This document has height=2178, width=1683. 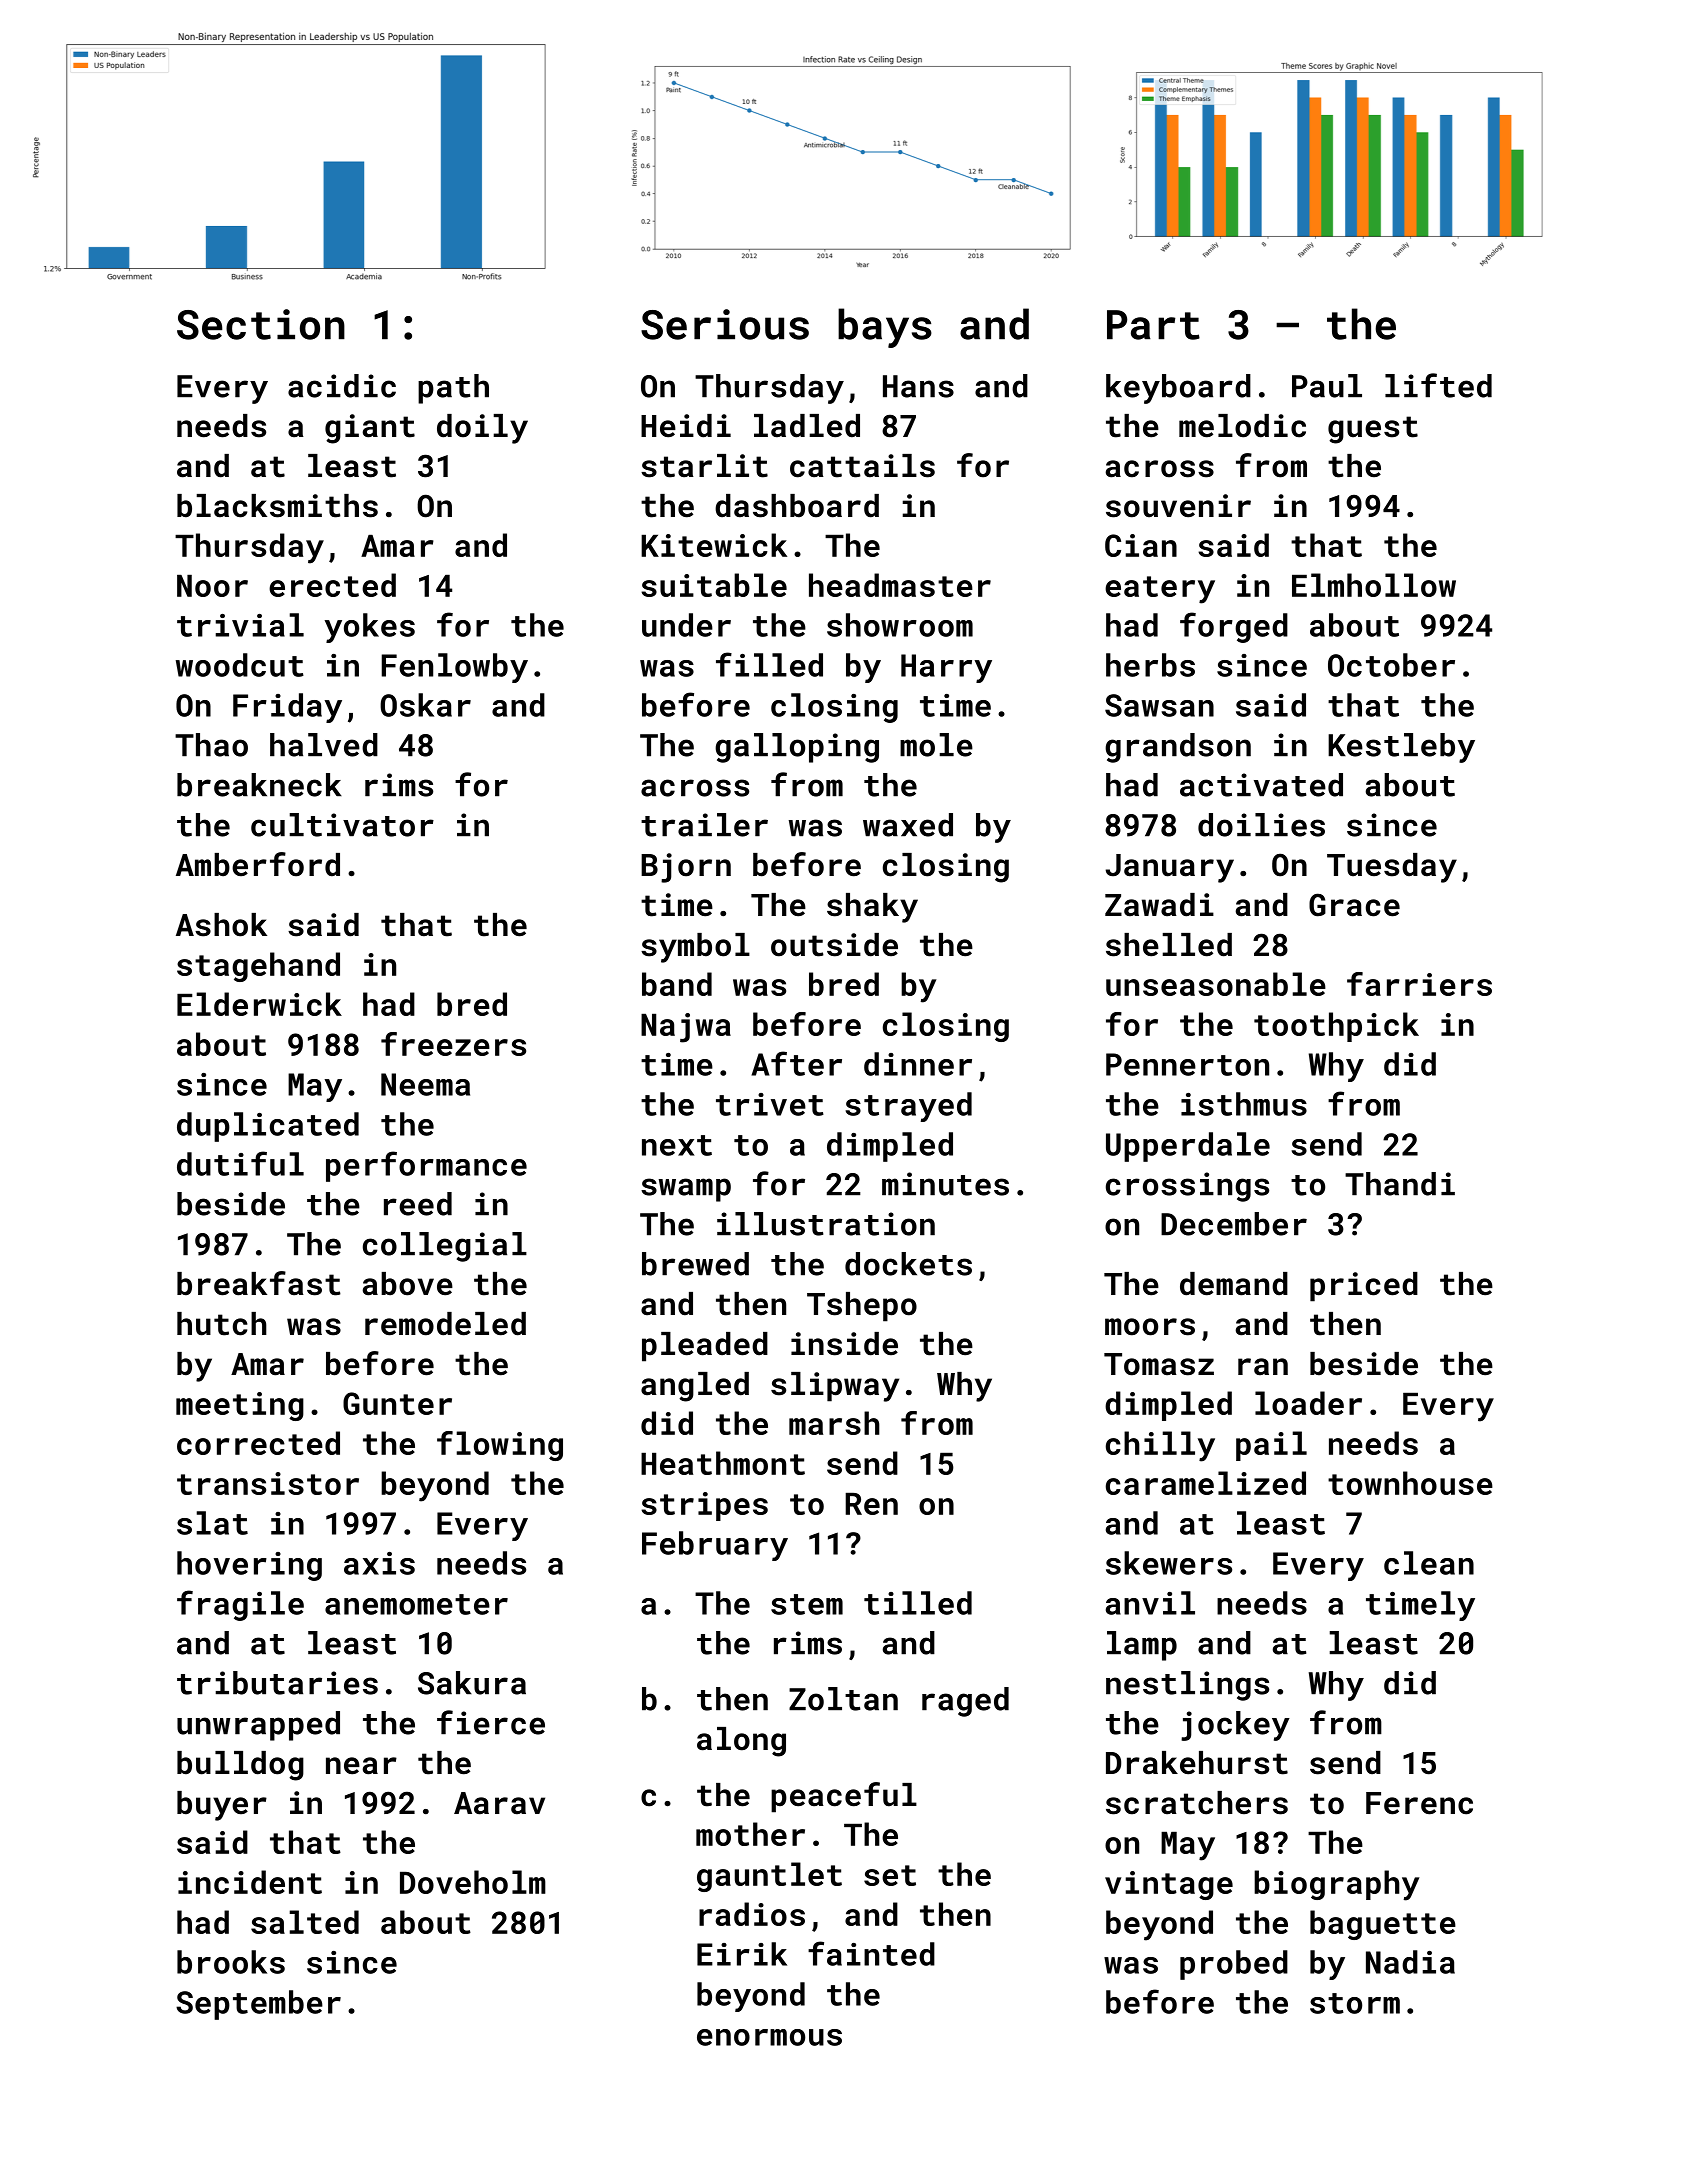 I want to click on Part, so click(x=1153, y=325).
